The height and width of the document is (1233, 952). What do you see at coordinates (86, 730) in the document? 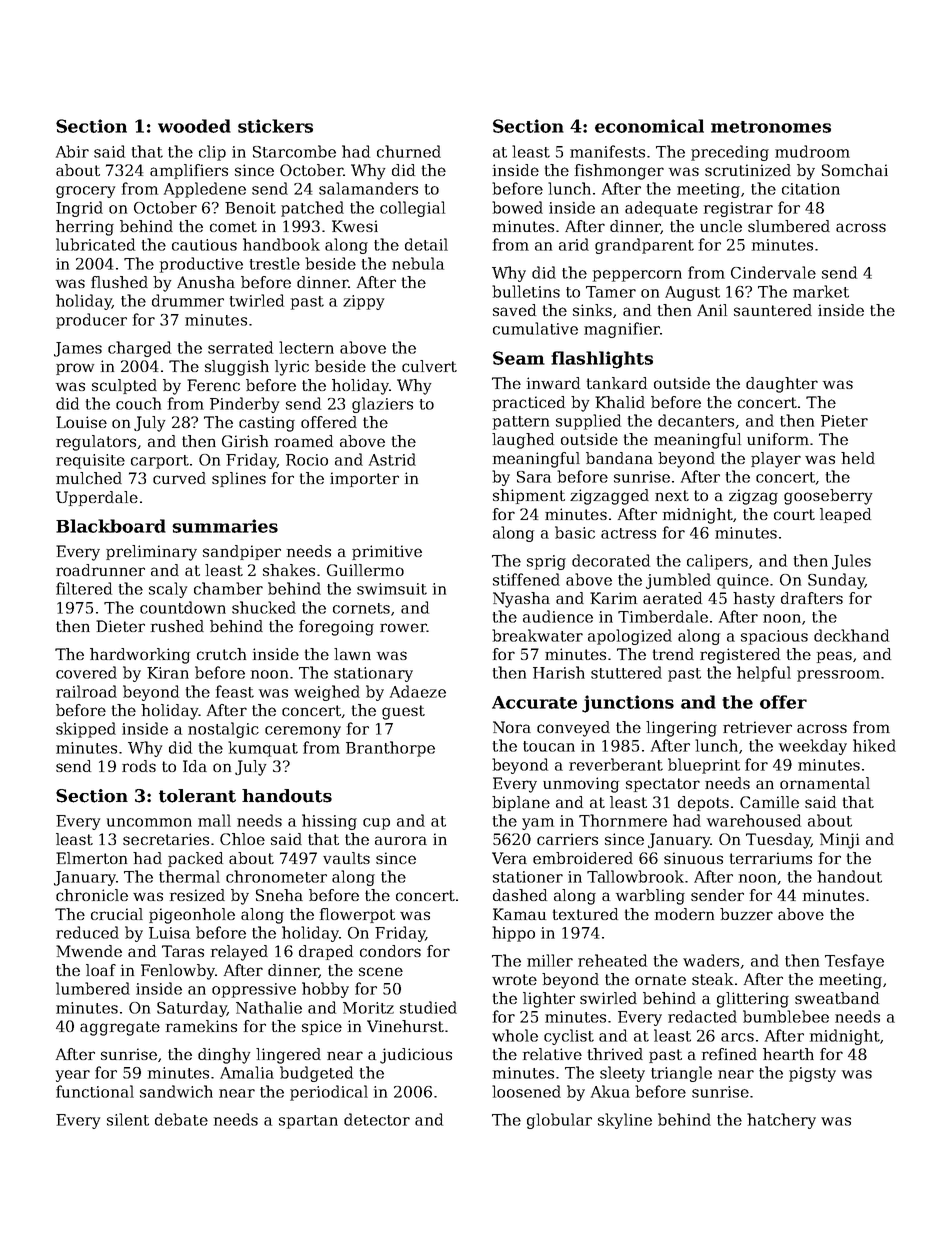
I see `skipped` at bounding box center [86, 730].
